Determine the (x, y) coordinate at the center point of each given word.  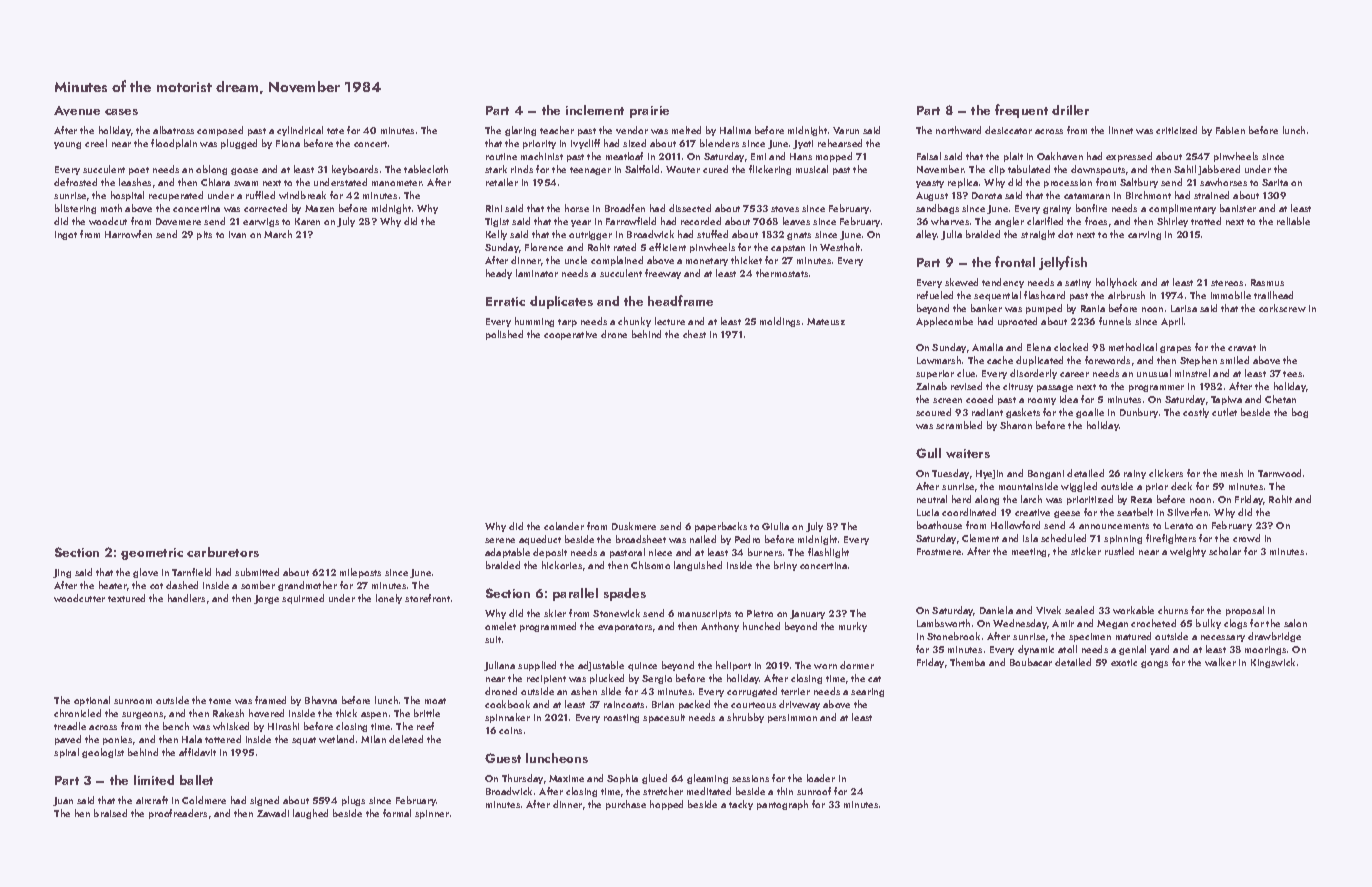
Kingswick (1273, 663)
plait (1013, 157)
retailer (502, 182)
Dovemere (178, 221)
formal (397, 813)
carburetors (223, 552)
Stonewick (616, 613)
